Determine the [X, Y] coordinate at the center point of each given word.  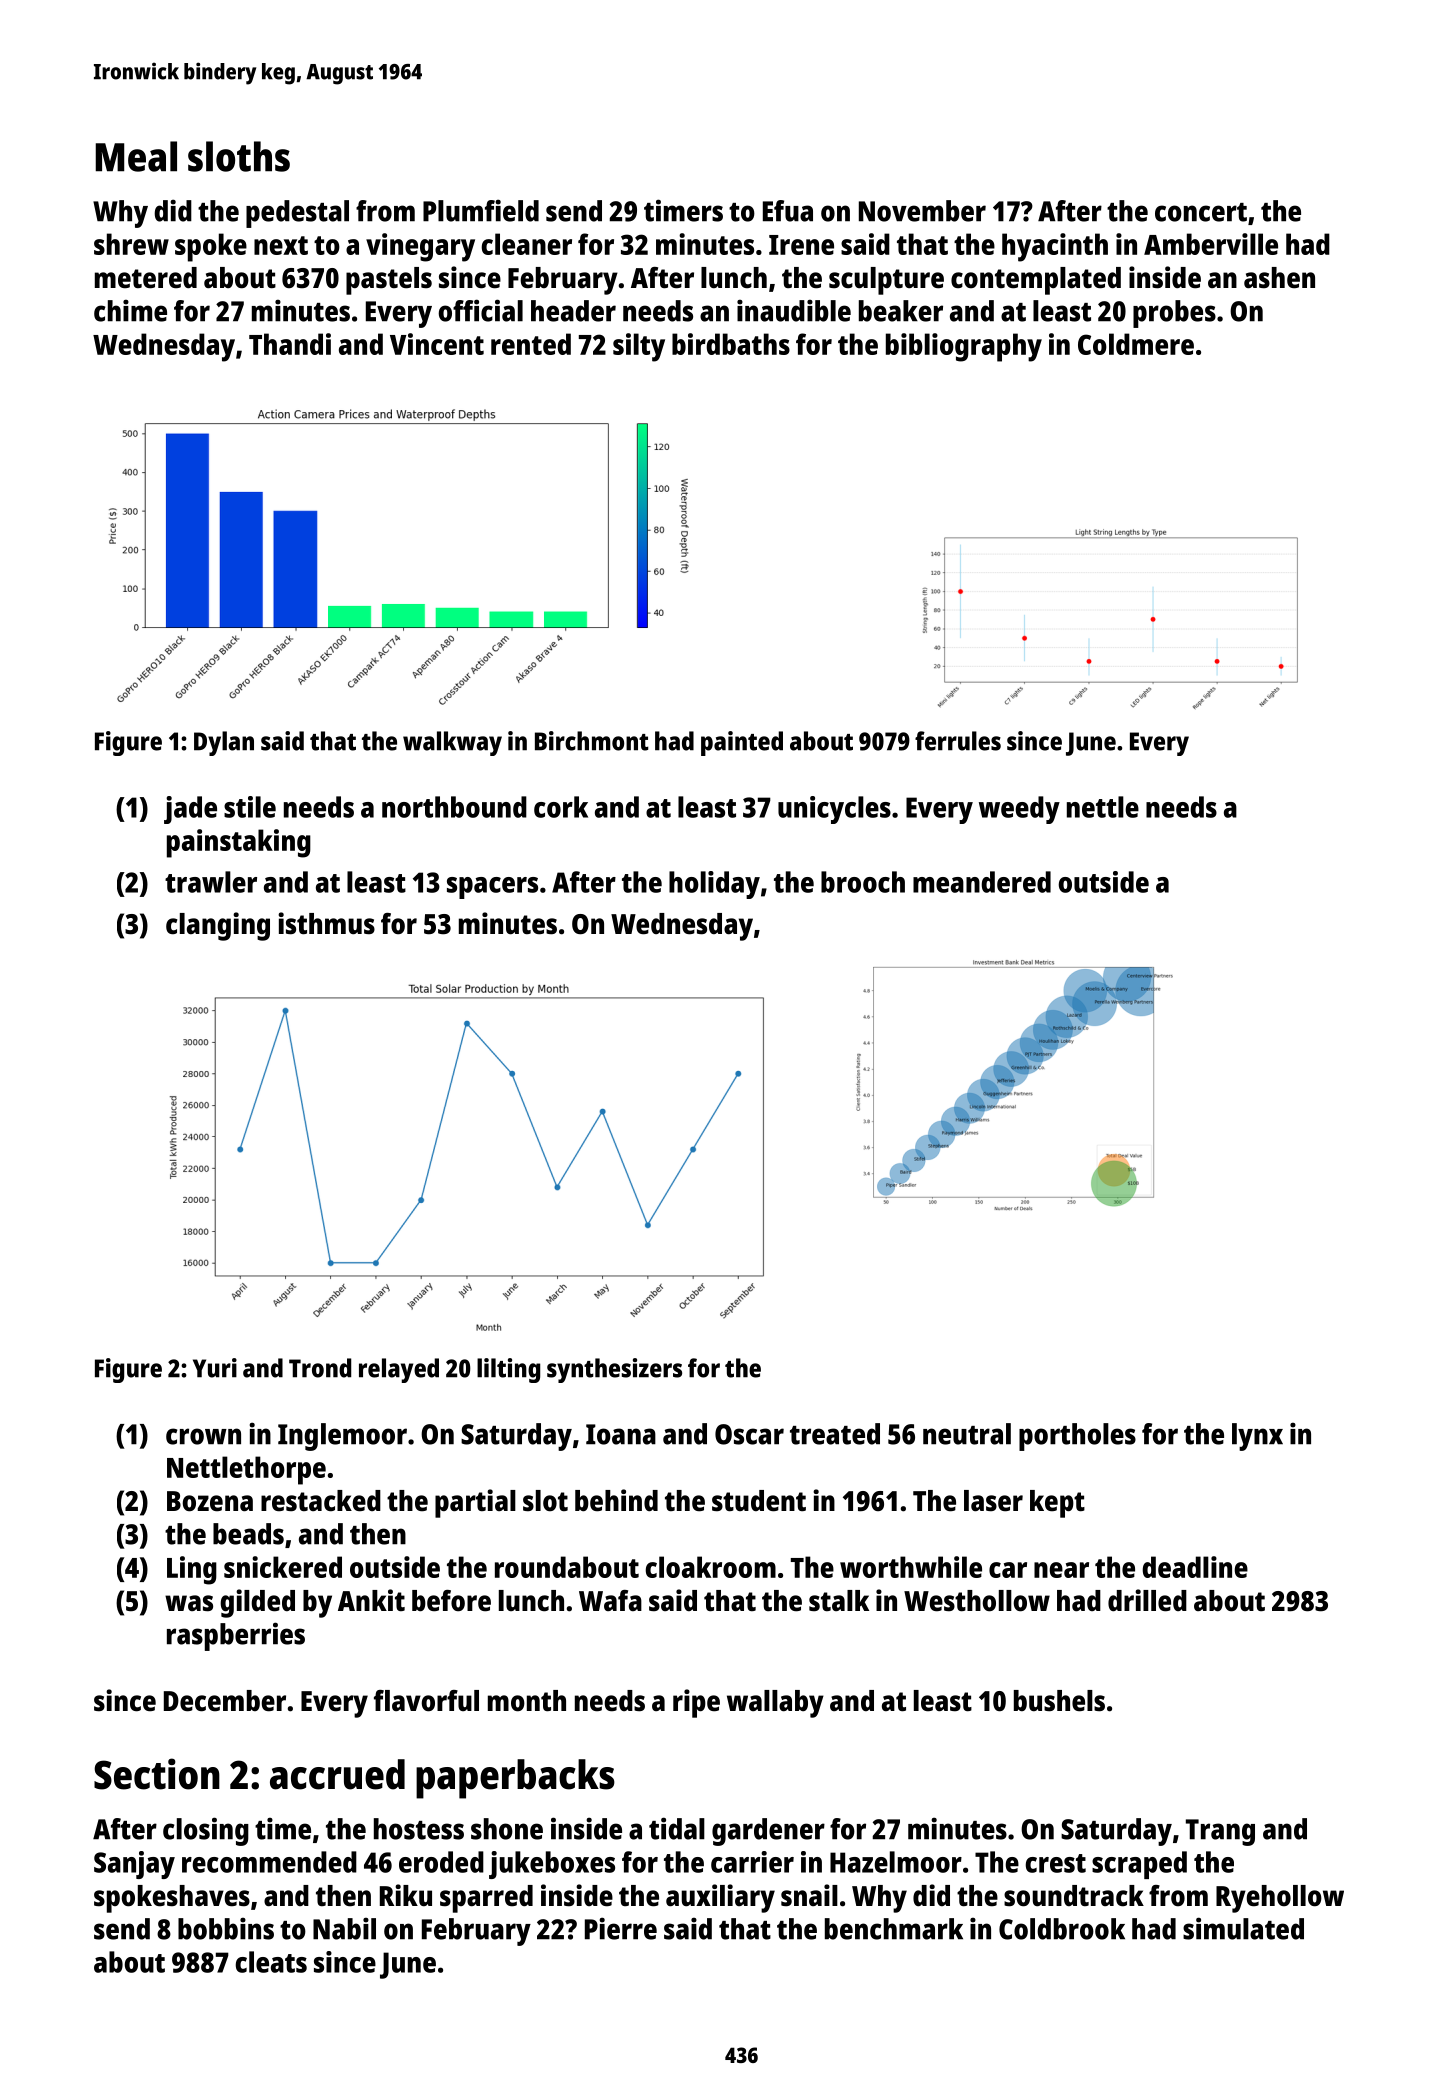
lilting [508, 1370]
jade [190, 810]
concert [1201, 212]
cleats [271, 1962]
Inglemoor [342, 1437]
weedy [1019, 810]
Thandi [290, 344]
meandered [982, 882]
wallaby [775, 1704]
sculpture [886, 281]
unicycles [834, 810]
